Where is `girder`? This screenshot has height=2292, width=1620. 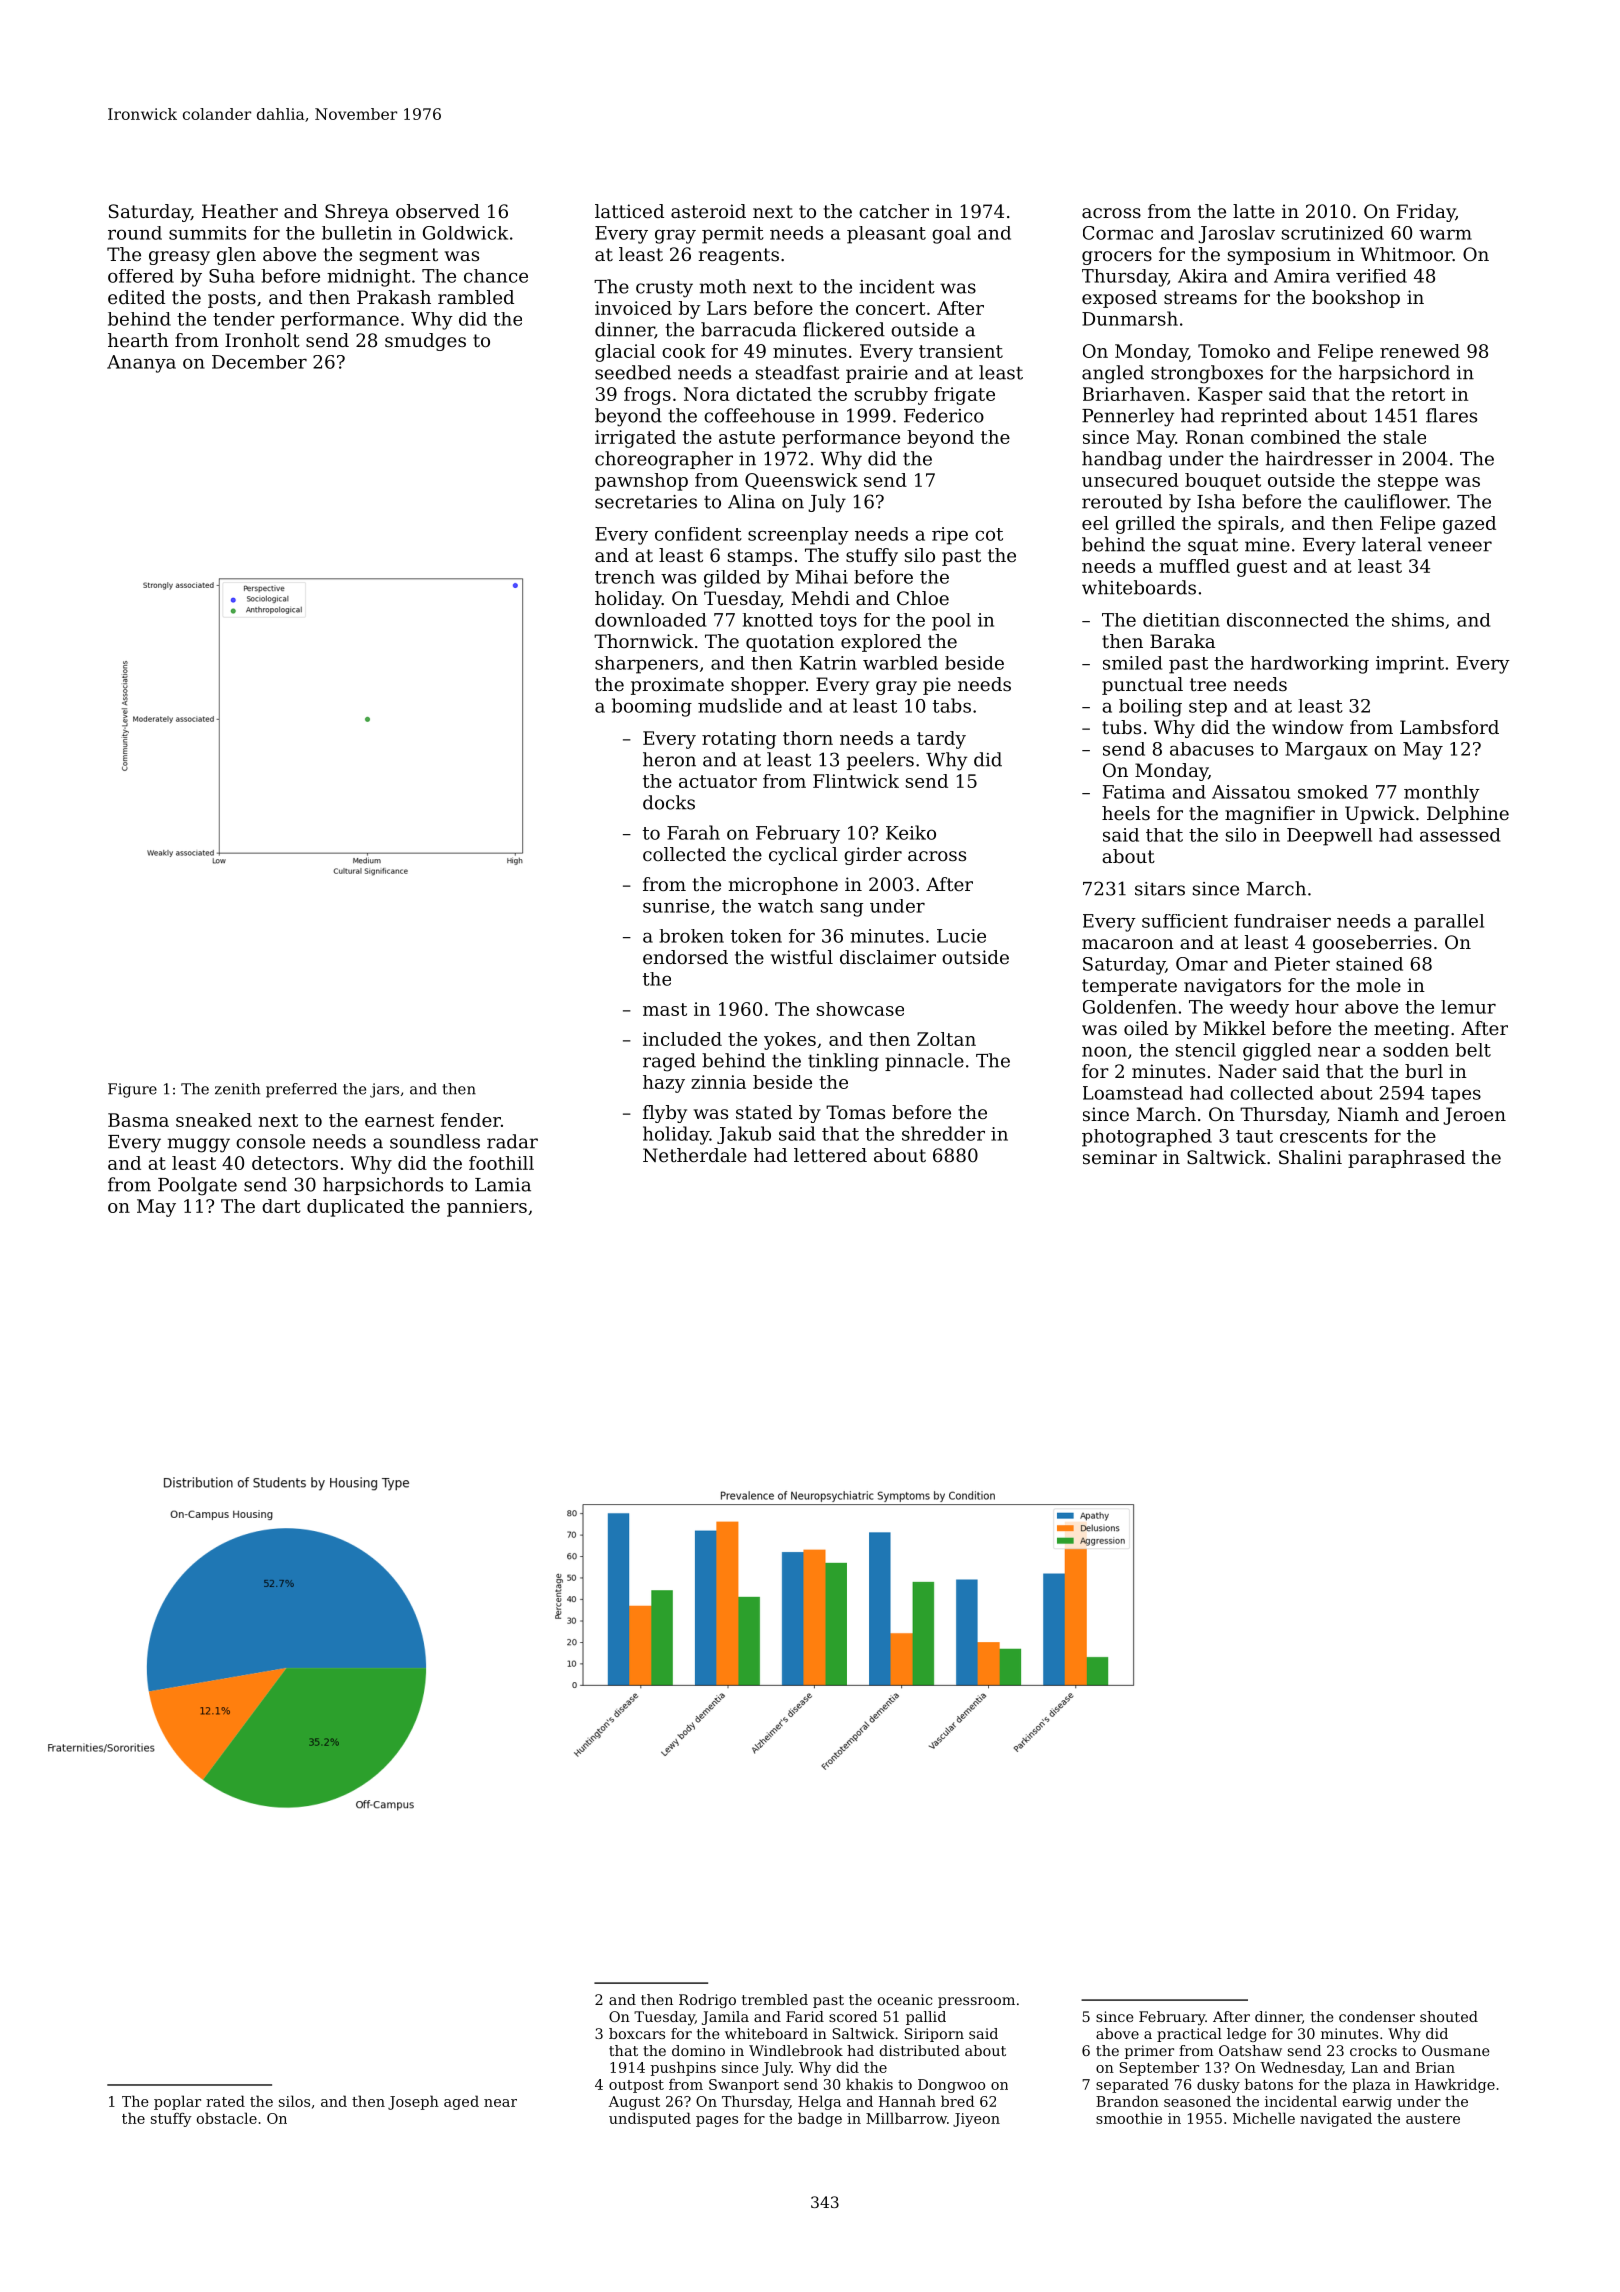 girder is located at coordinates (873, 856).
